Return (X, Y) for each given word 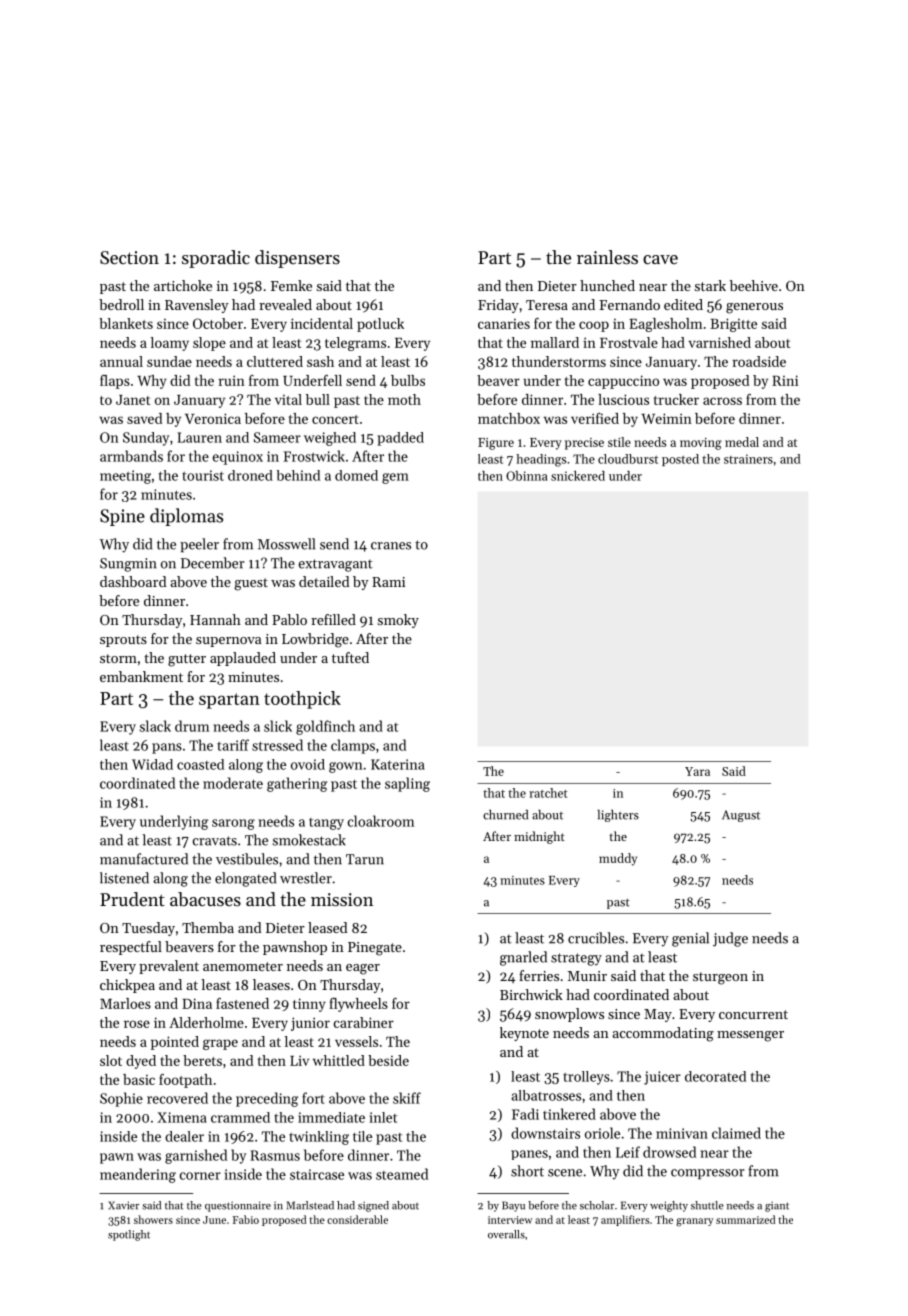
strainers (748, 459)
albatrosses (546, 1095)
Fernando (629, 304)
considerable (357, 1219)
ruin (232, 380)
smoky (398, 621)
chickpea (127, 986)
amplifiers (625, 1220)
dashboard (133, 581)
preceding (267, 1099)
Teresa (547, 305)
